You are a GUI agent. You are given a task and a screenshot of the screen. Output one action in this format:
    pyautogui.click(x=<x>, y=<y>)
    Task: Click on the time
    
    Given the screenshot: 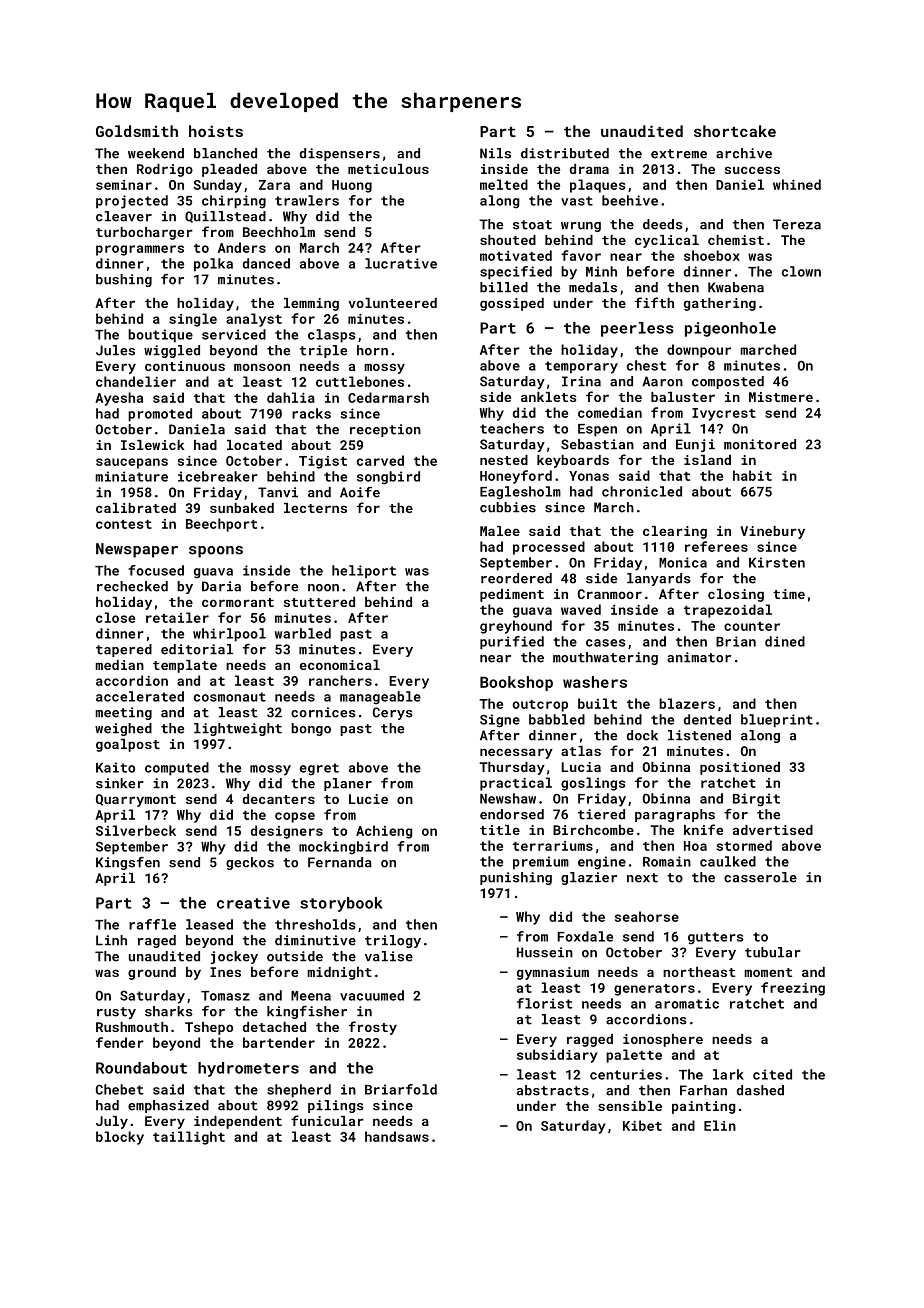 What is the action you would take?
    pyautogui.click(x=789, y=594)
